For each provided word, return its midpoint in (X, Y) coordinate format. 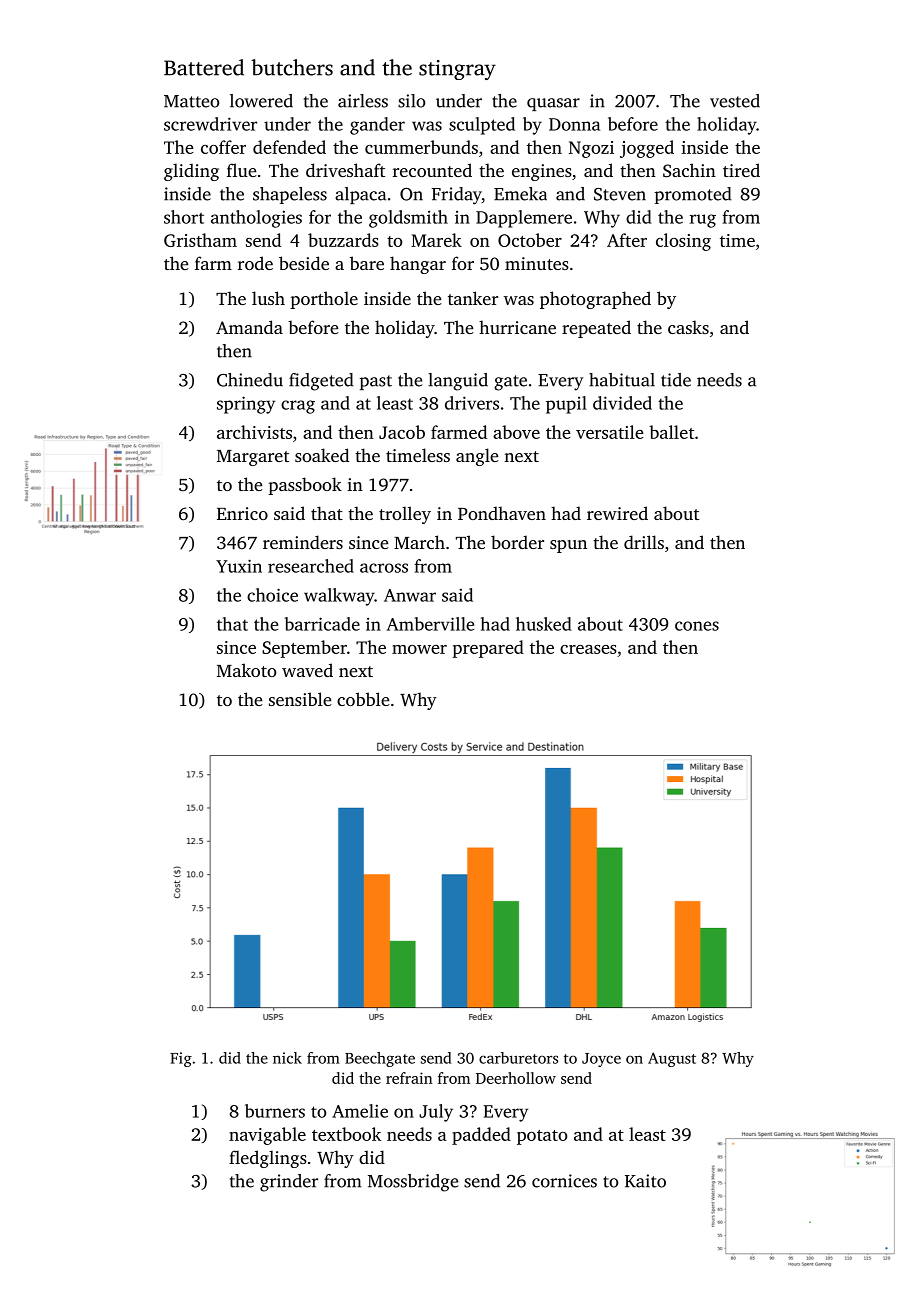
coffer (223, 147)
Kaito (645, 1181)
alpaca (360, 195)
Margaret (253, 458)
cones (697, 626)
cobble (363, 699)
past (376, 382)
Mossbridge (413, 1183)
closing (683, 242)
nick (287, 1058)
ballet (671, 432)
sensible (300, 699)
